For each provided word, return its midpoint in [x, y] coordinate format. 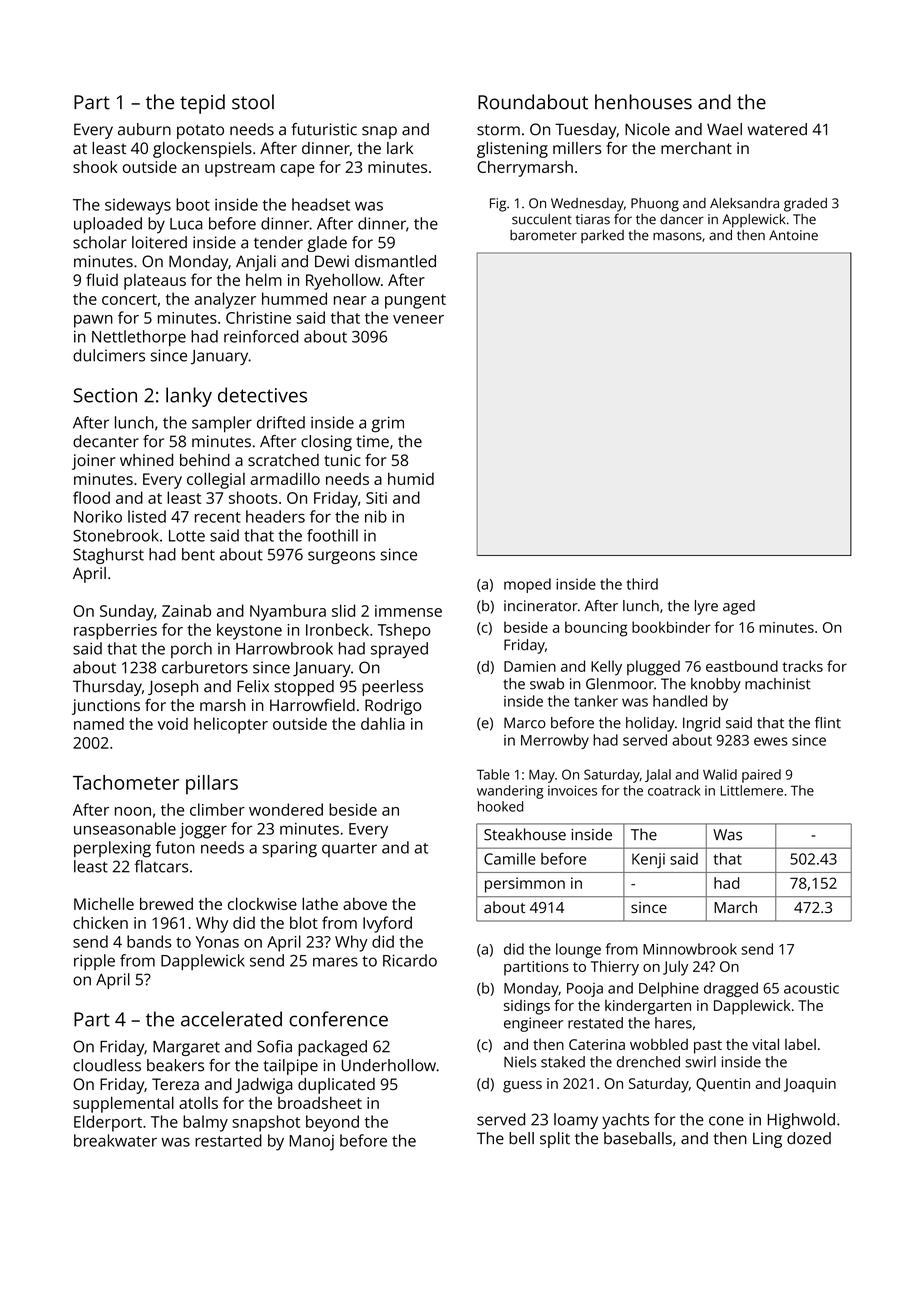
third [642, 584]
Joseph [173, 688]
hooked [500, 806]
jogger [203, 831]
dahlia [383, 723]
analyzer [225, 300]
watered [777, 129]
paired [761, 776]
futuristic [324, 129]
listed [147, 516]
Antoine [793, 235]
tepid [202, 104]
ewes [771, 741]
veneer [418, 319]
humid [411, 478]
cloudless [107, 1065]
